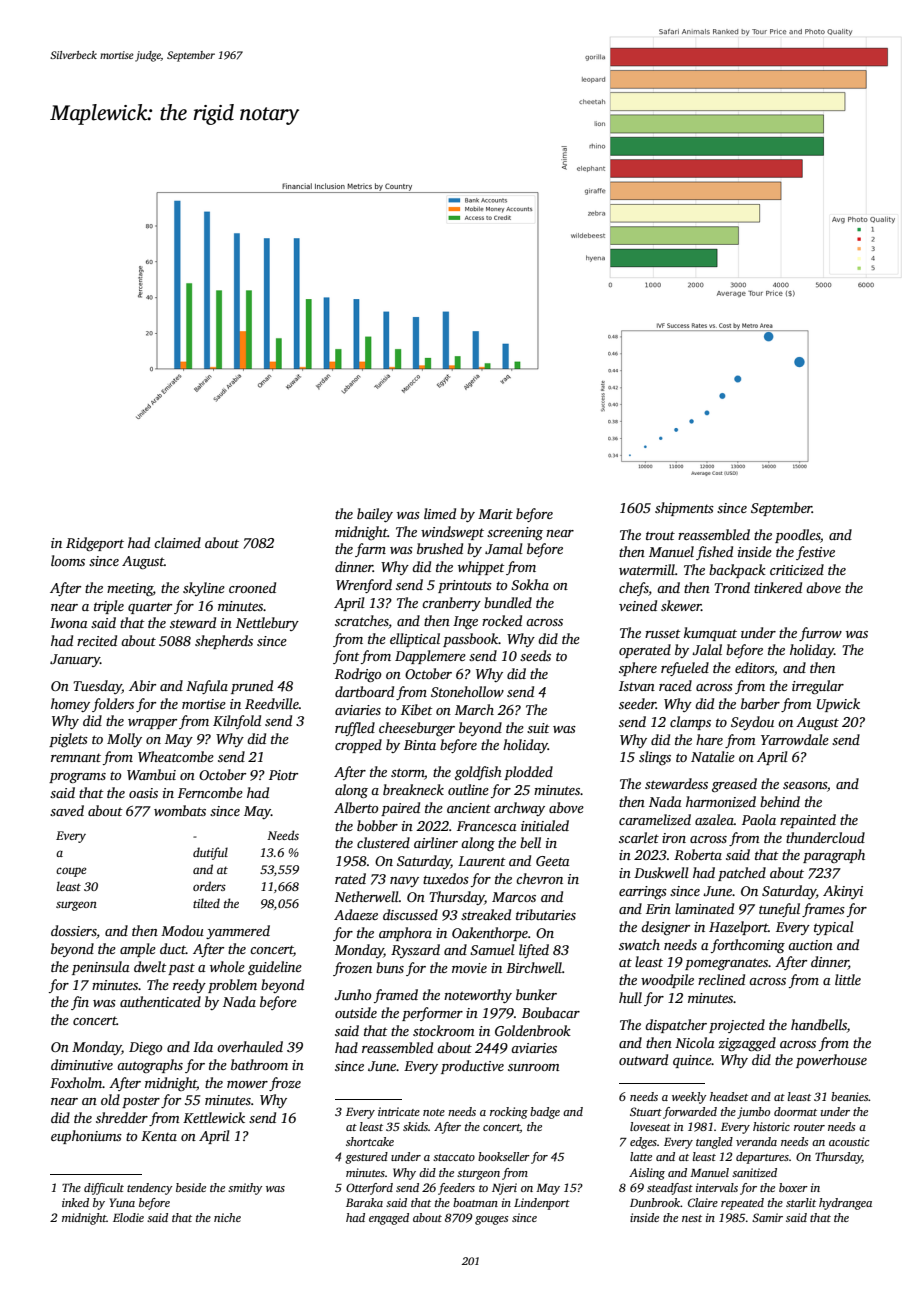  Describe the element at coordinates (534, 1067) in the document. I see `sunroom` at that location.
